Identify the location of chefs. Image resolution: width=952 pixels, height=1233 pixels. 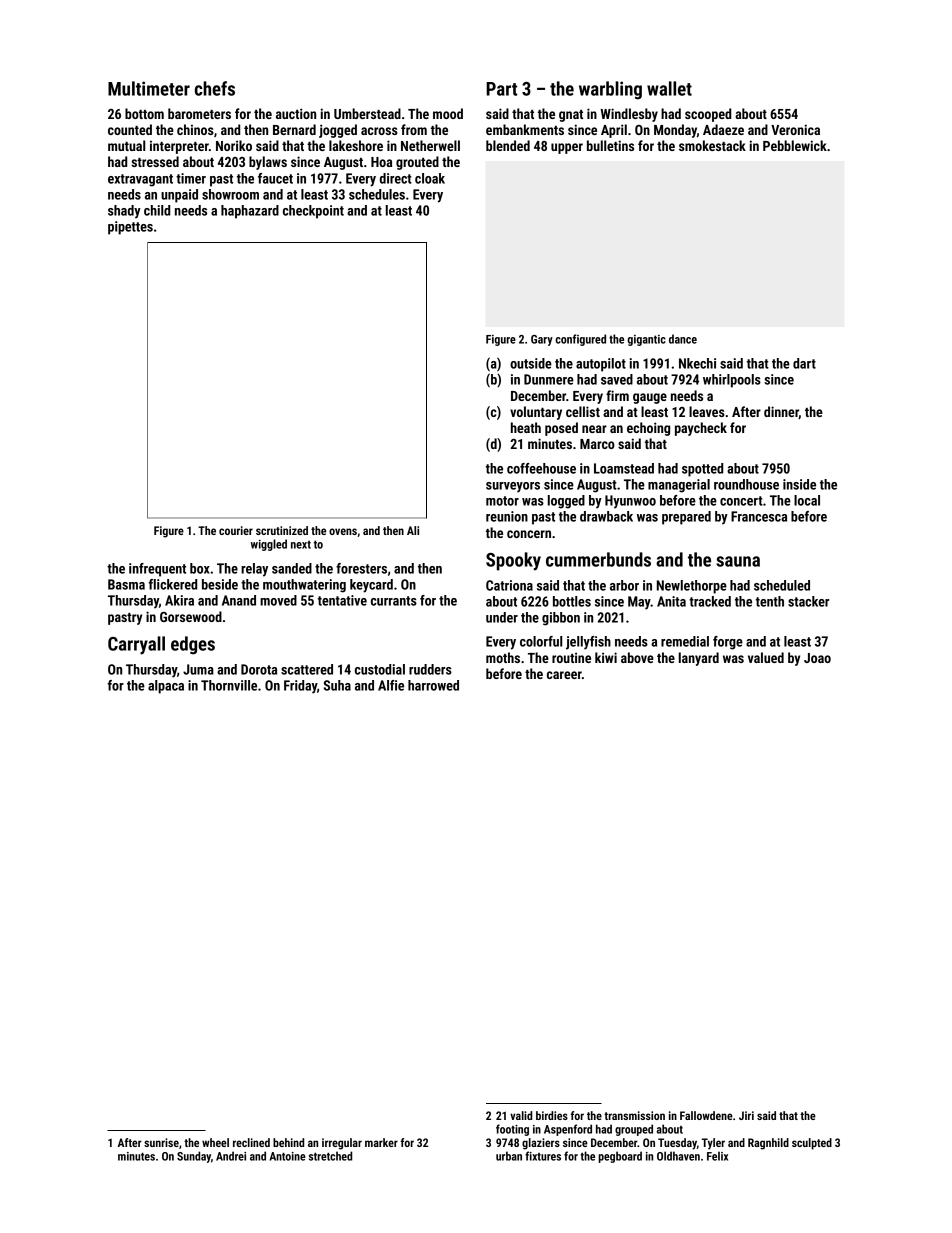
(215, 88).
